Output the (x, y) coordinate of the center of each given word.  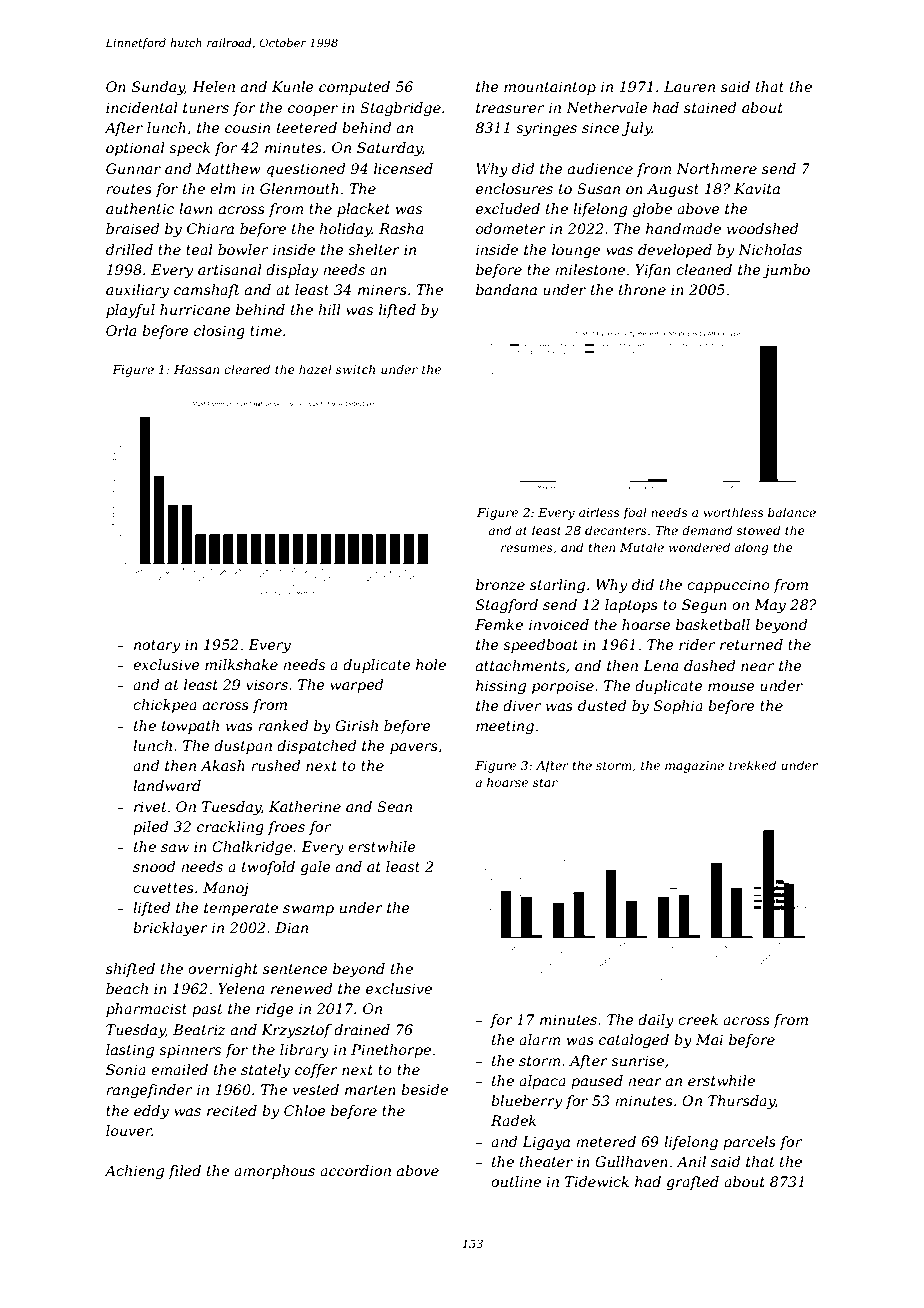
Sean (394, 806)
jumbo (786, 271)
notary (157, 646)
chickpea (165, 706)
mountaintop (550, 88)
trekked (752, 765)
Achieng (134, 1172)
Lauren (689, 86)
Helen (213, 86)
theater (546, 1161)
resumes (527, 548)
